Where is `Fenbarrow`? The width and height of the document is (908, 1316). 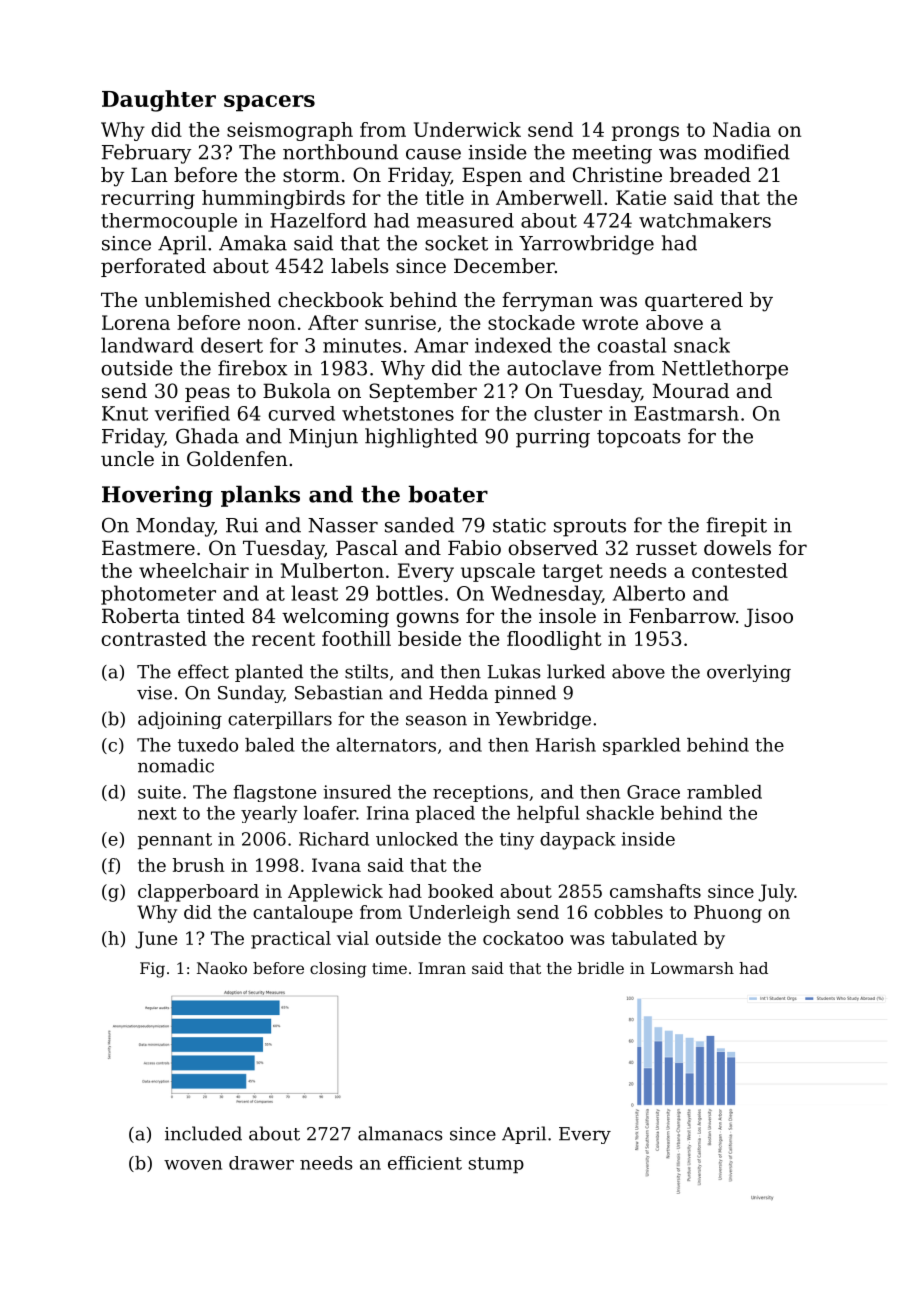 Fenbarrow is located at coordinates (682, 616).
